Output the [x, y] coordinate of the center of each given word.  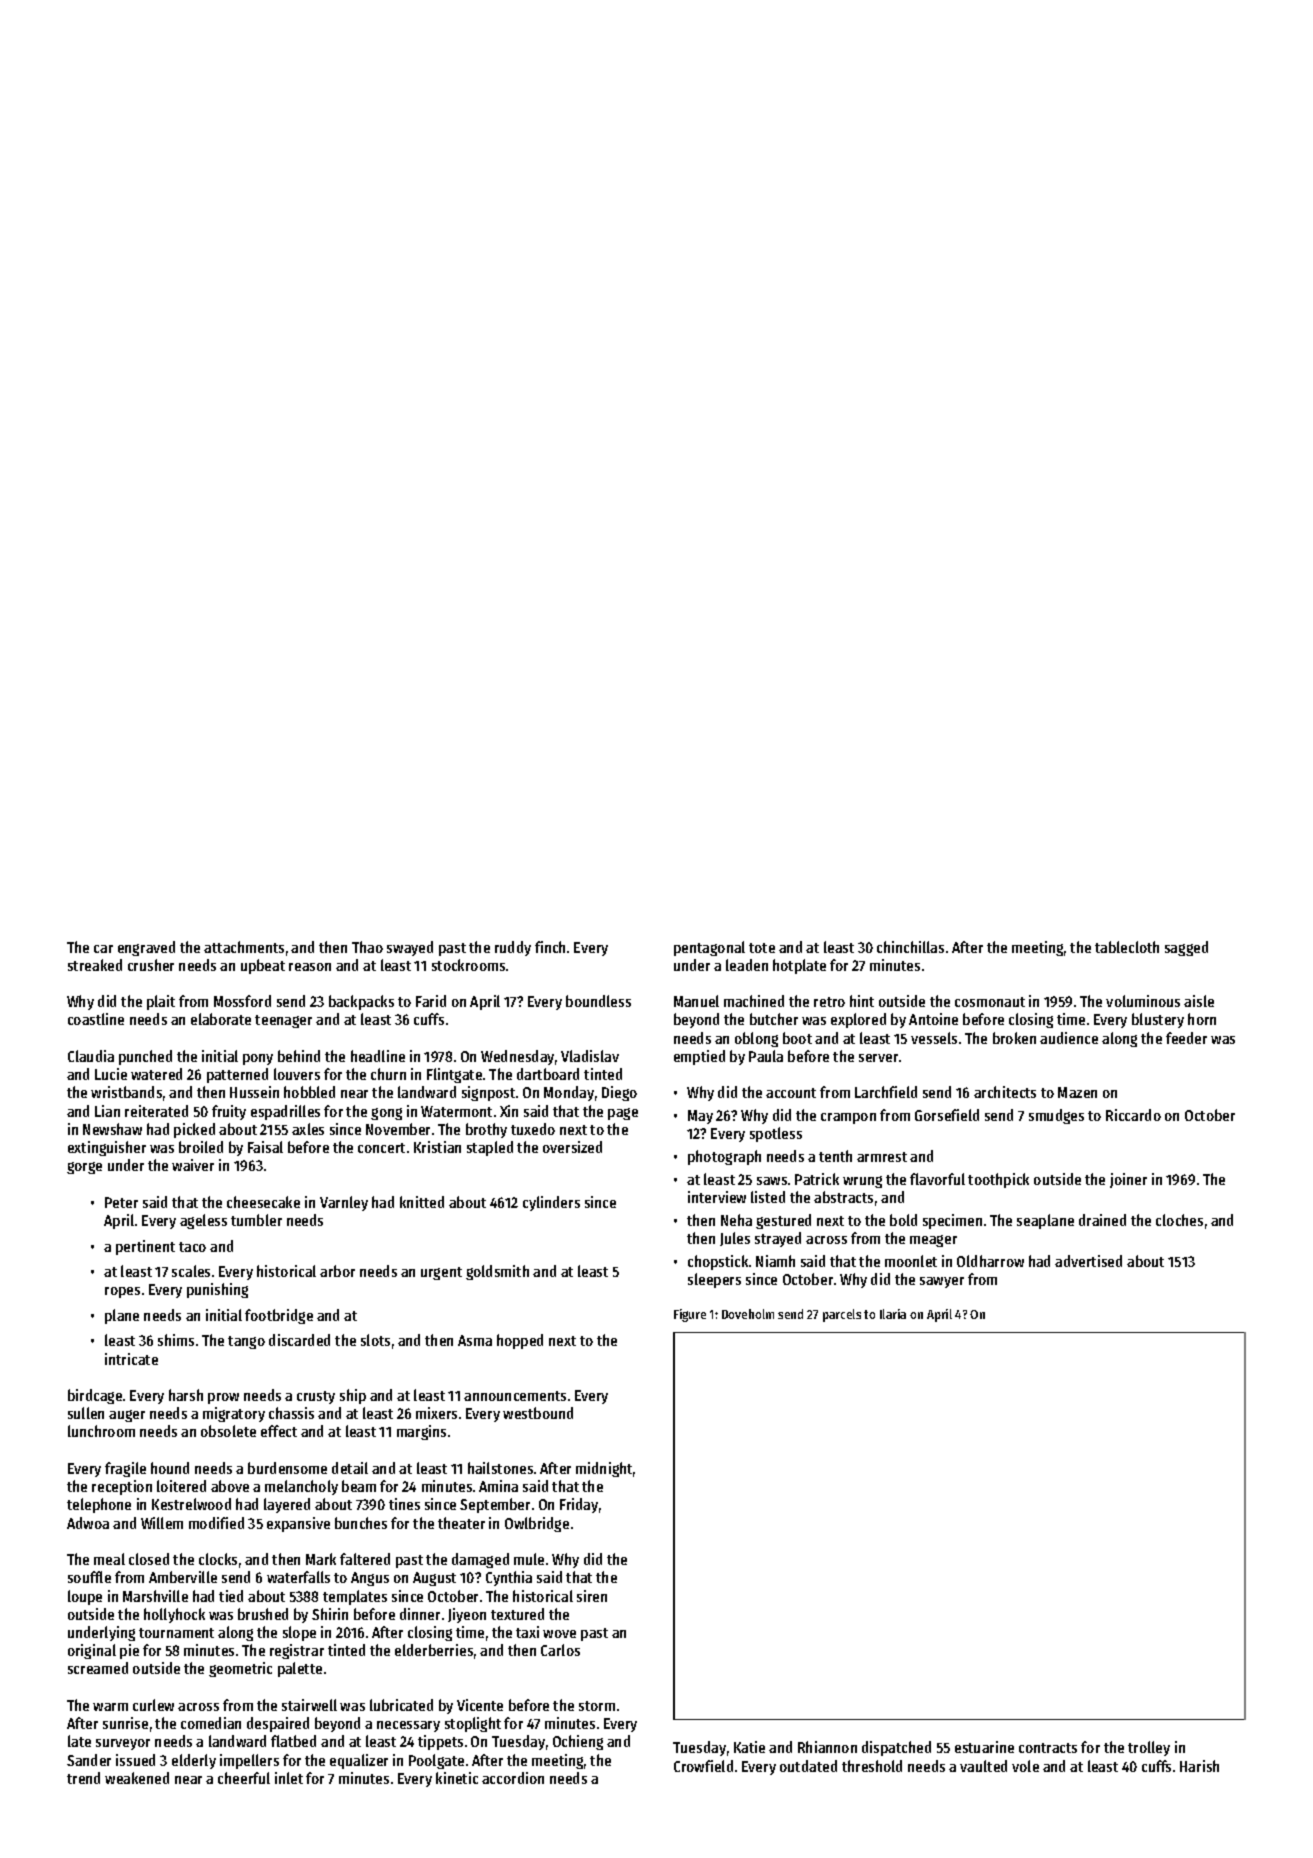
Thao [367, 947]
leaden [747, 965]
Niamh [775, 1261]
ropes [122, 1292]
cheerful [244, 1778]
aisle [1199, 1001]
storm [597, 1706]
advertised [1088, 1261]
